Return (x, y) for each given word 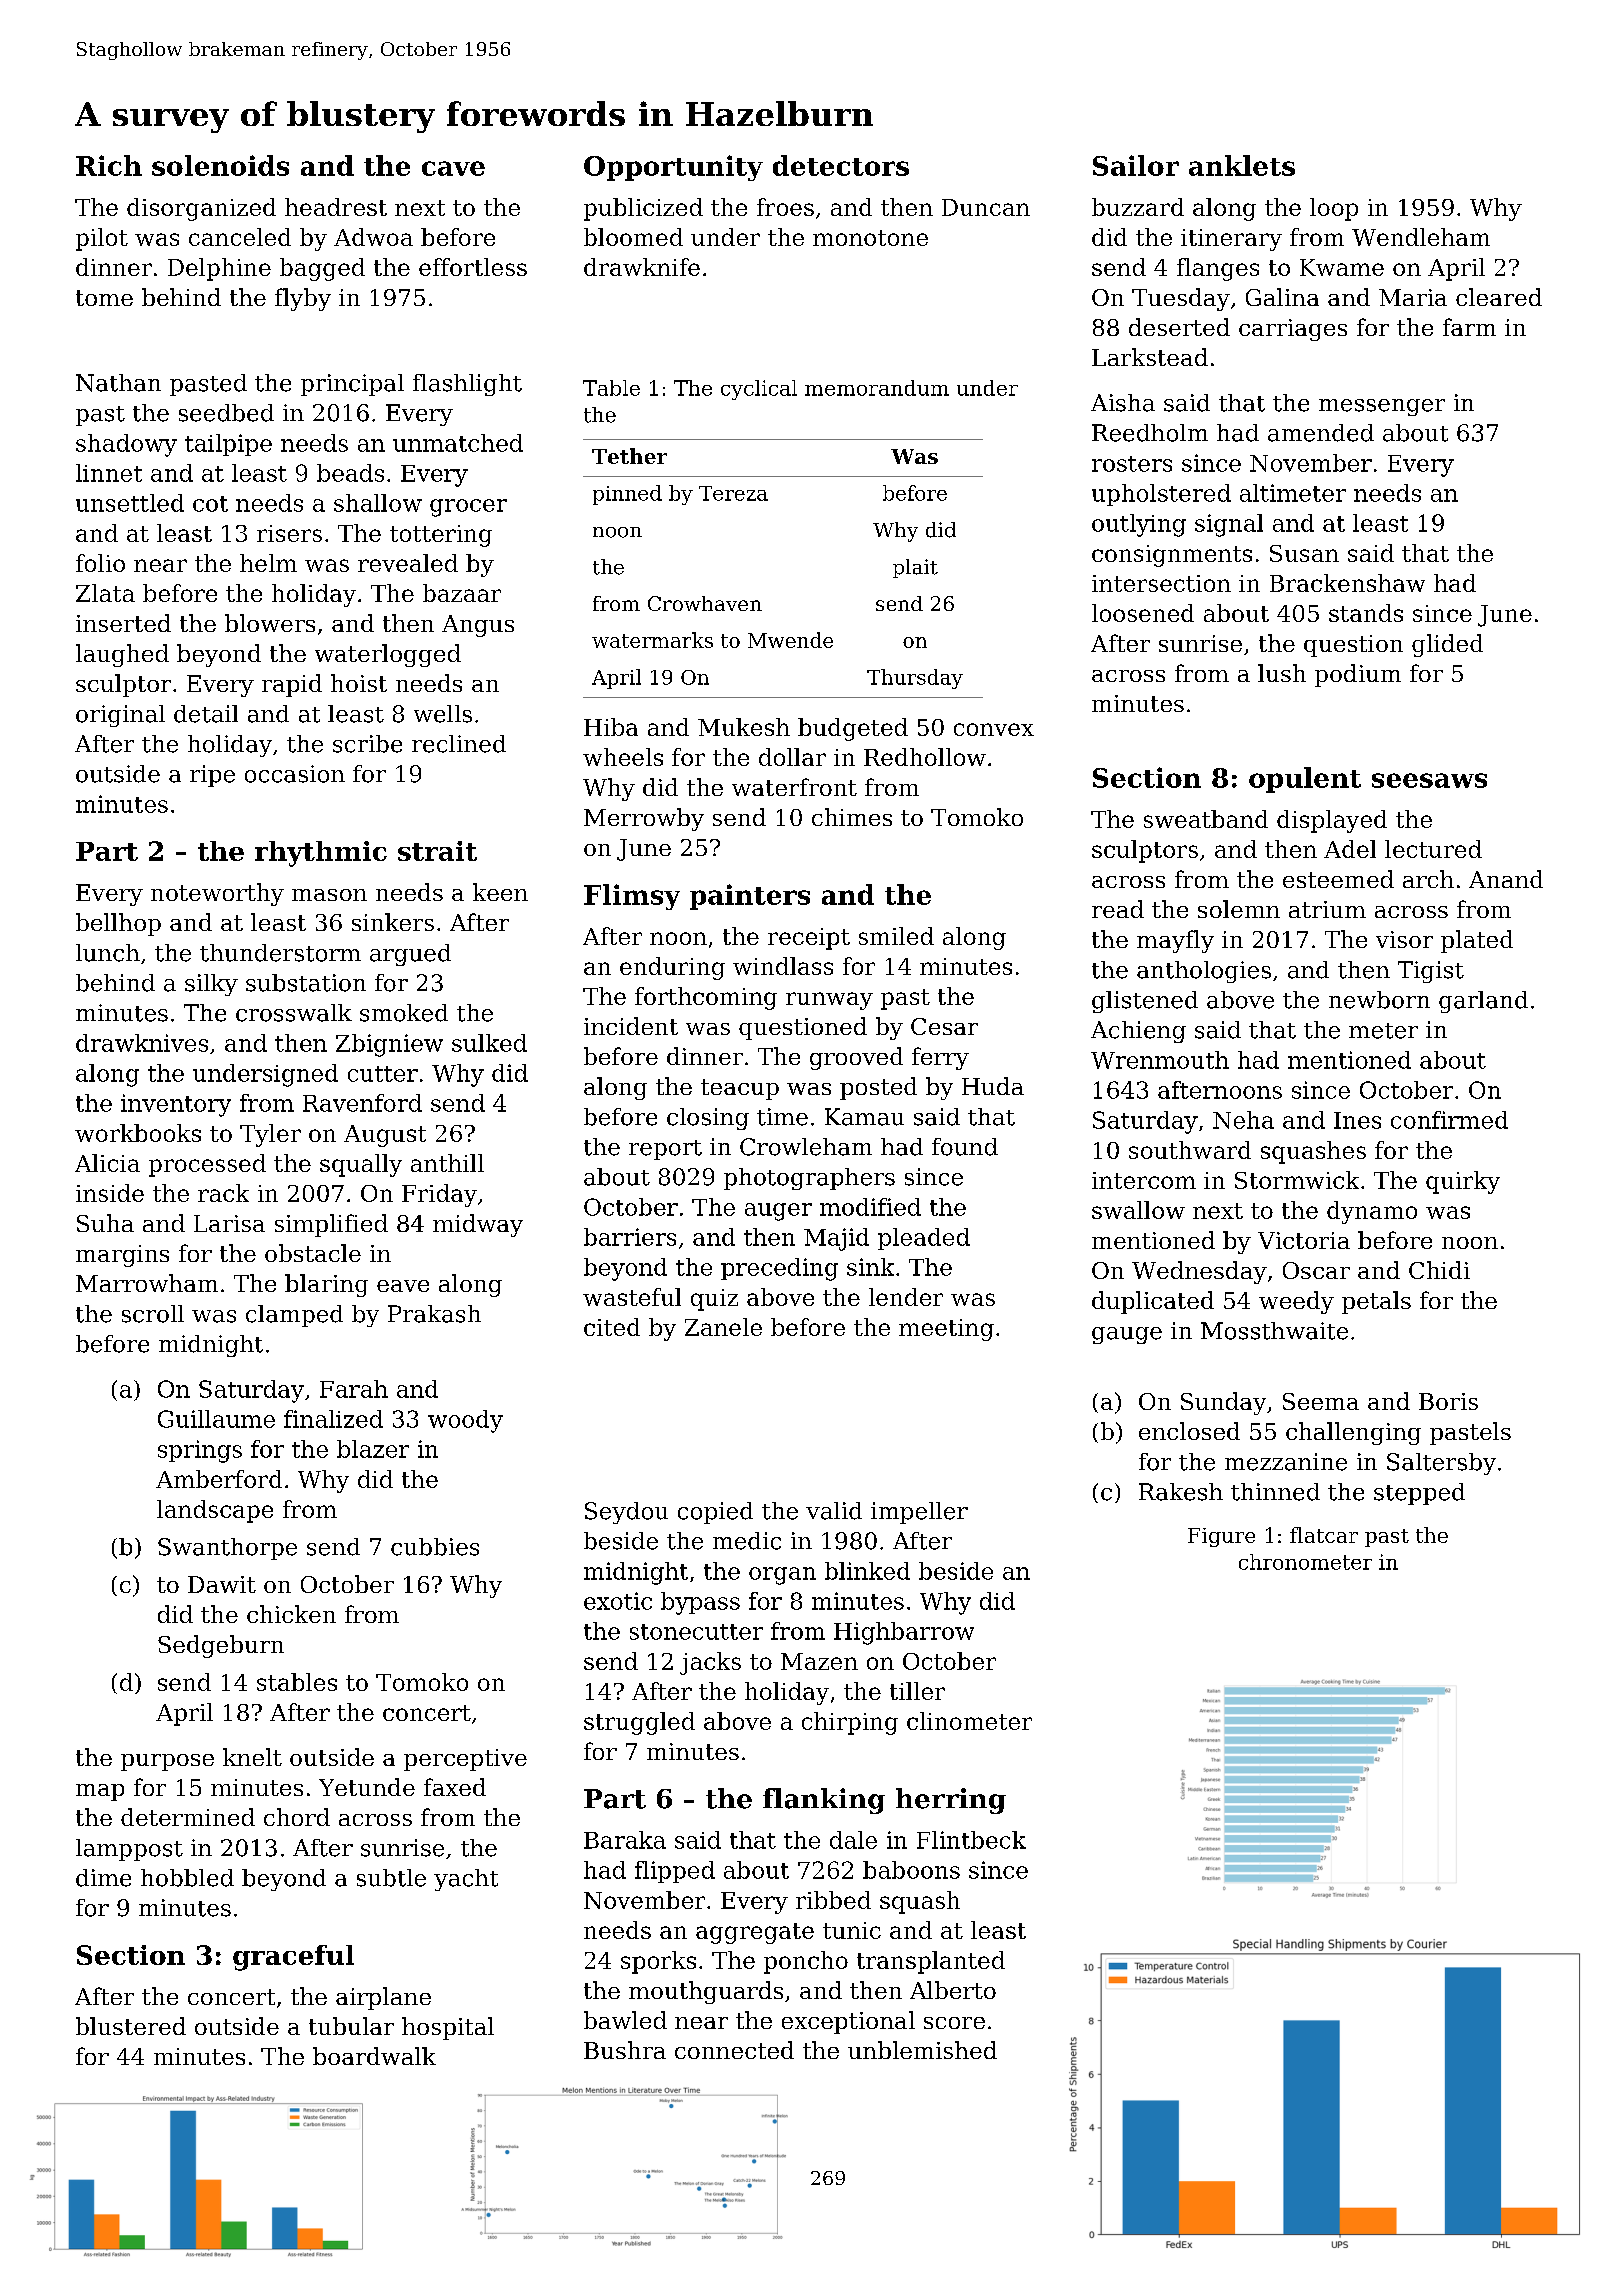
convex (994, 729)
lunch (108, 953)
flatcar (1324, 1535)
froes (785, 207)
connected (734, 2050)
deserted (1179, 327)
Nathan (118, 383)
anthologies (1204, 972)
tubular (351, 2026)
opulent (1305, 780)
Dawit (222, 1584)
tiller (917, 1691)
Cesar (944, 1026)
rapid (292, 685)
